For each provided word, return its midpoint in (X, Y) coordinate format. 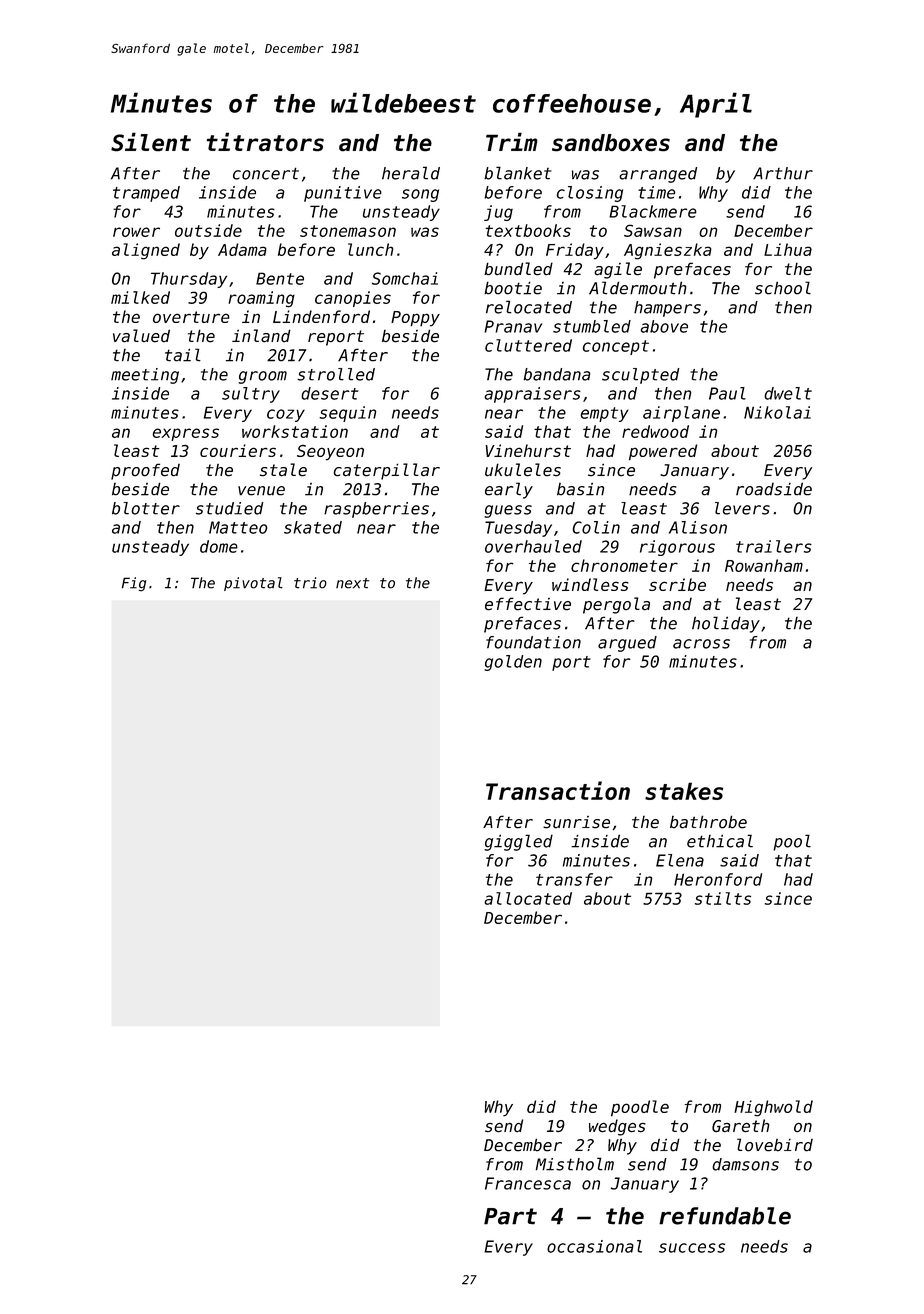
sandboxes (611, 143)
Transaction (558, 790)
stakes (684, 791)
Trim (512, 141)
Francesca (528, 1183)
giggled (518, 842)
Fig (134, 584)
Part (510, 1216)
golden (513, 663)
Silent (151, 142)
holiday (726, 624)
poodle (640, 1108)
